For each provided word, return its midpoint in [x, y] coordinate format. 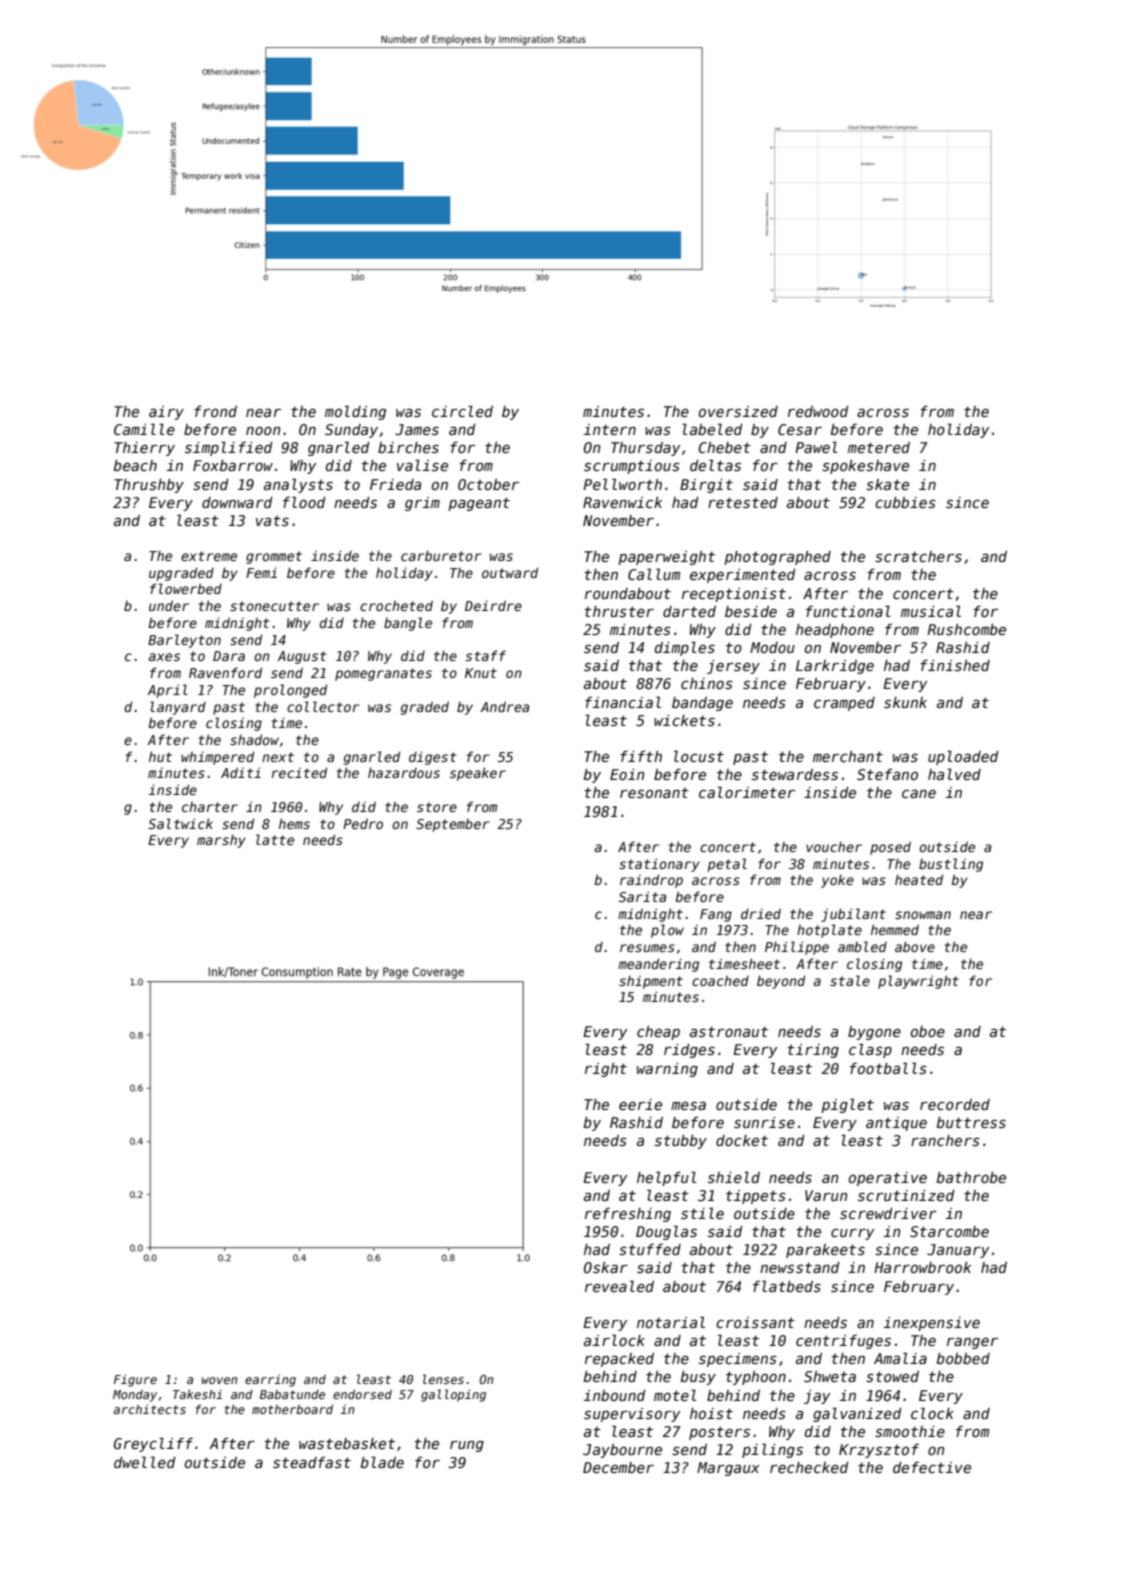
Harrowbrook [922, 1267]
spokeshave [865, 467]
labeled [712, 429]
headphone [835, 631]
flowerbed [186, 588]
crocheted [396, 605]
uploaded [963, 757]
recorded [955, 1104]
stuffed [650, 1249]
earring [270, 1381]
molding [355, 412]
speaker [478, 774]
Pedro [363, 823]
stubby [681, 1142]
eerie [640, 1104]
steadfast [312, 1462]
